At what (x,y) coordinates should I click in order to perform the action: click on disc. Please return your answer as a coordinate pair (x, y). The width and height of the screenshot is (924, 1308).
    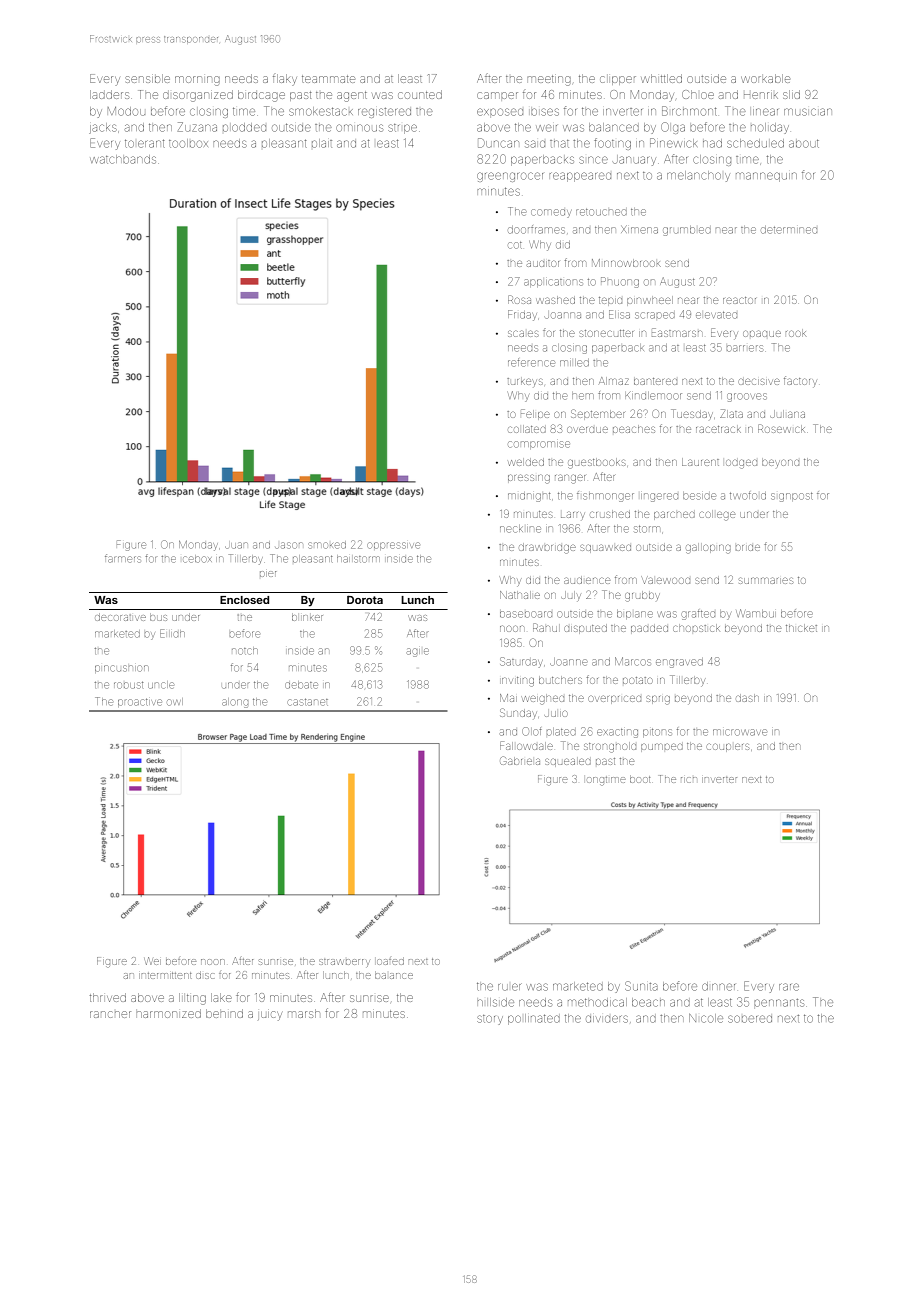
    Looking at the image, I should click on (205, 975).
